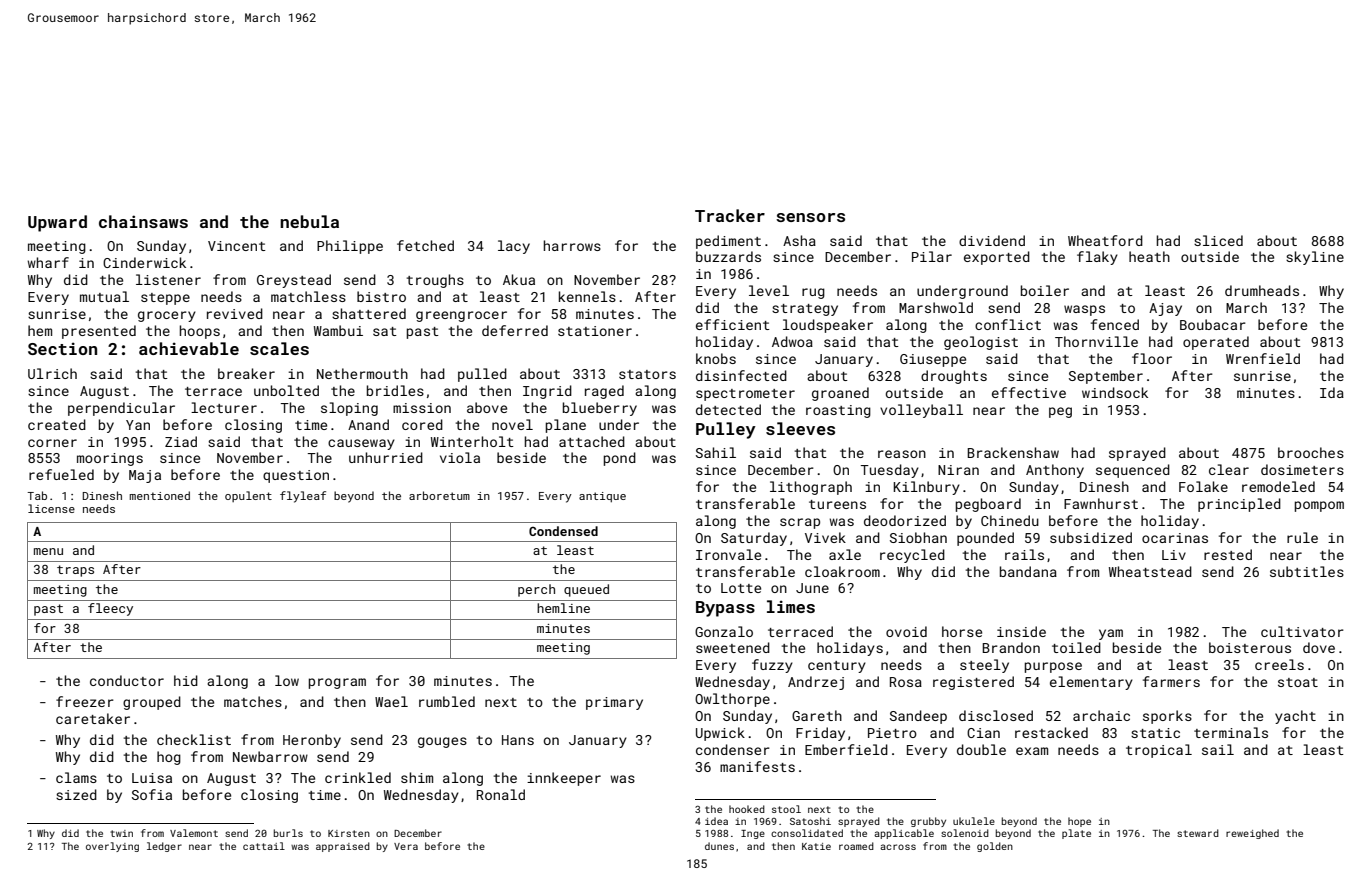  What do you see at coordinates (75, 571) in the image?
I see `traps` at bounding box center [75, 571].
